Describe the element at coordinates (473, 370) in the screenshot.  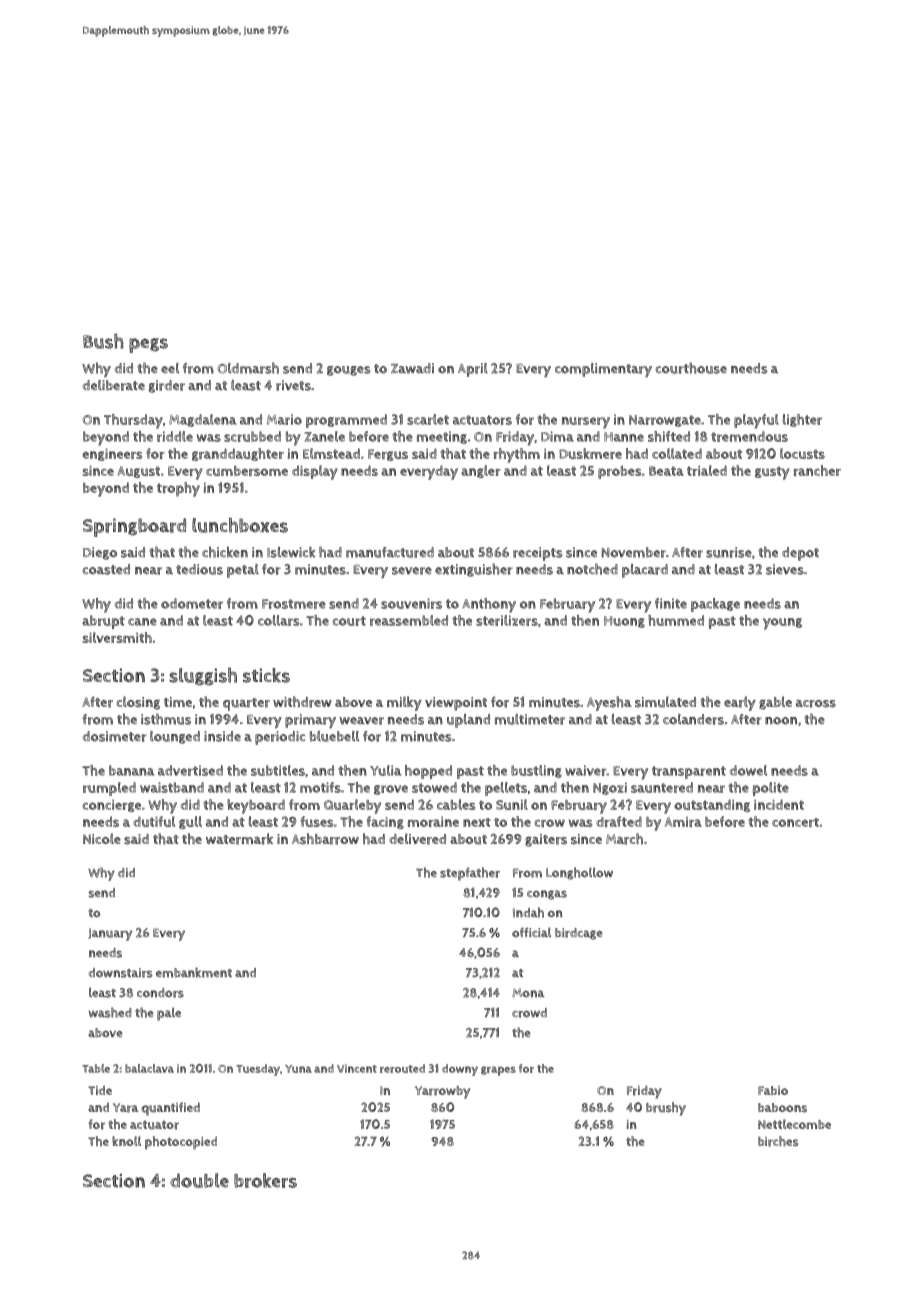
I see `April` at that location.
